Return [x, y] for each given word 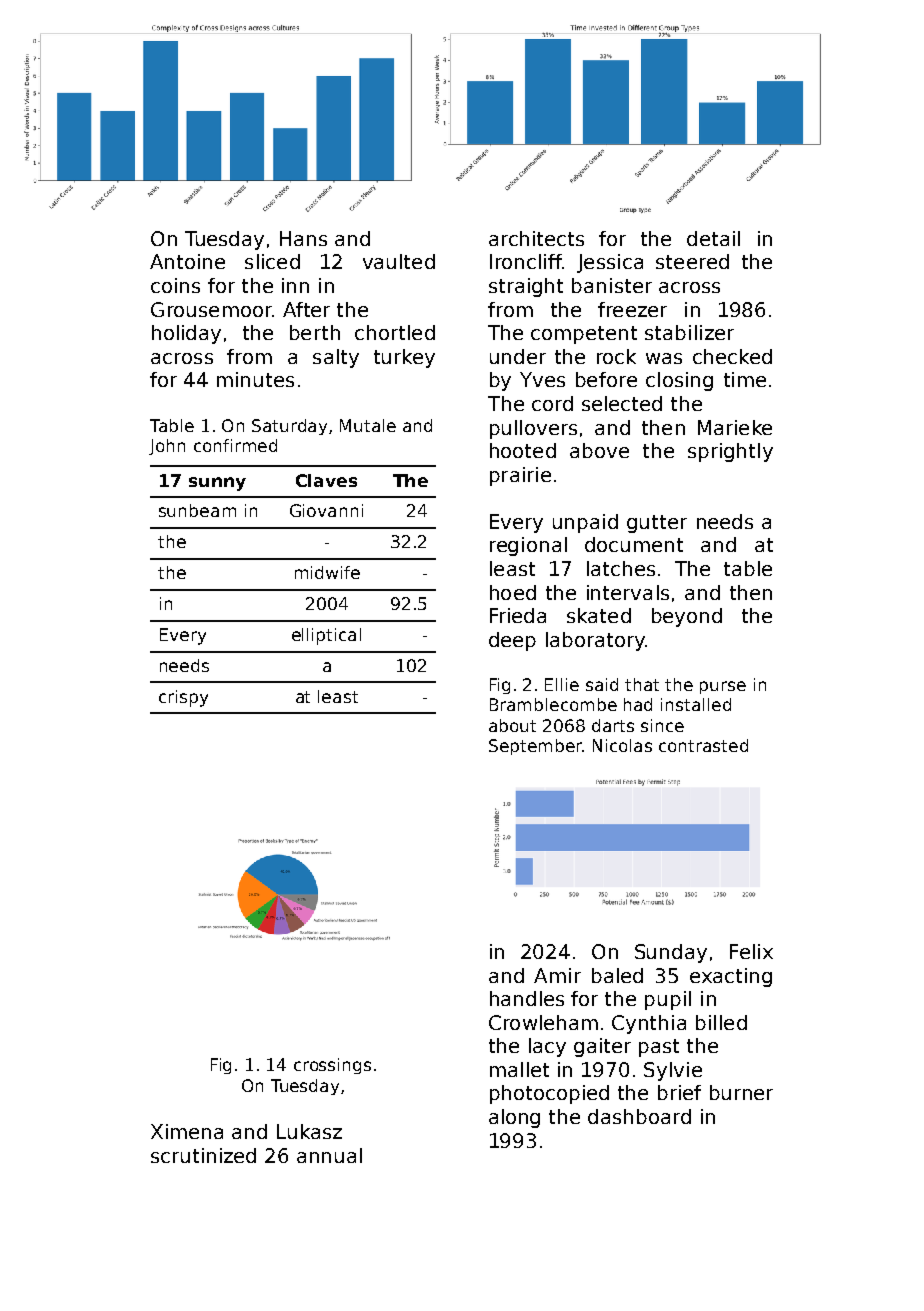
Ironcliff [526, 261]
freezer [632, 309]
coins [175, 285]
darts [613, 725]
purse [723, 687]
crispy [183, 698]
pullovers [533, 429]
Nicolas [622, 745]
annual [329, 1155]
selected [622, 403]
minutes [255, 379]
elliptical [326, 636]
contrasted [703, 745]
